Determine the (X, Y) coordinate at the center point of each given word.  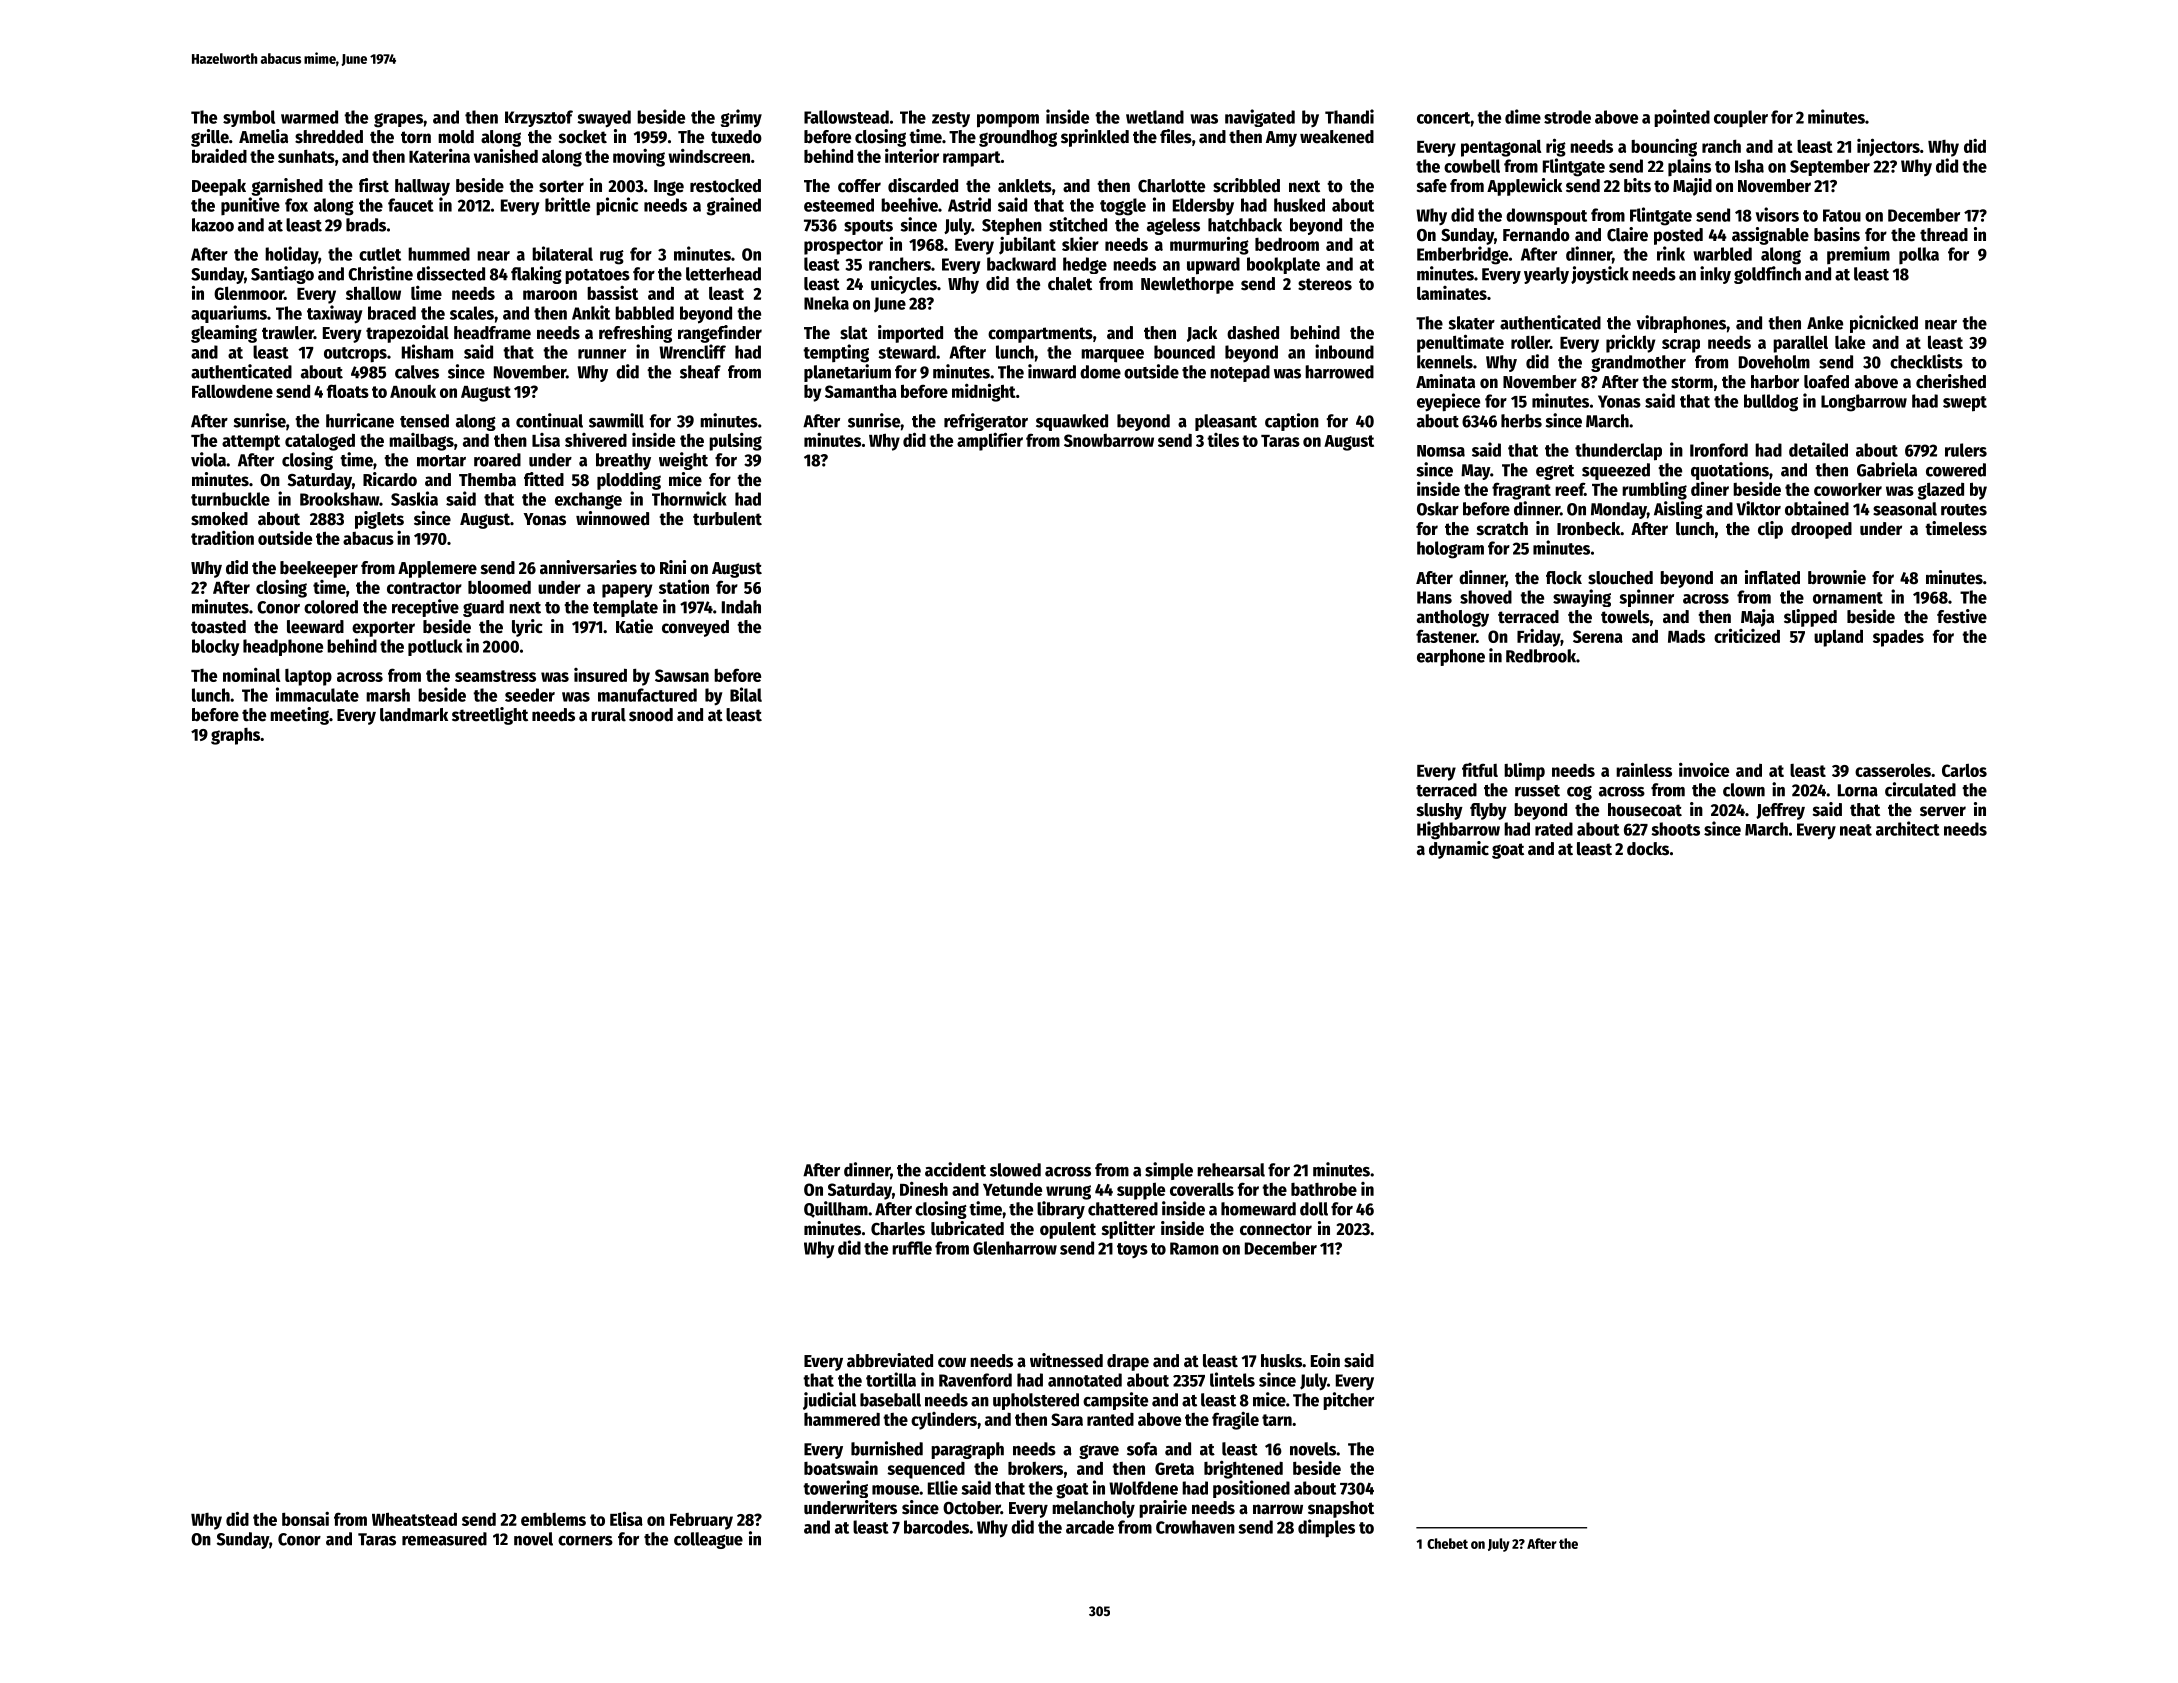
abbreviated (890, 1360)
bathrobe (1324, 1189)
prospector (843, 247)
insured (600, 675)
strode (1567, 117)
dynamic (1459, 850)
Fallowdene (232, 391)
